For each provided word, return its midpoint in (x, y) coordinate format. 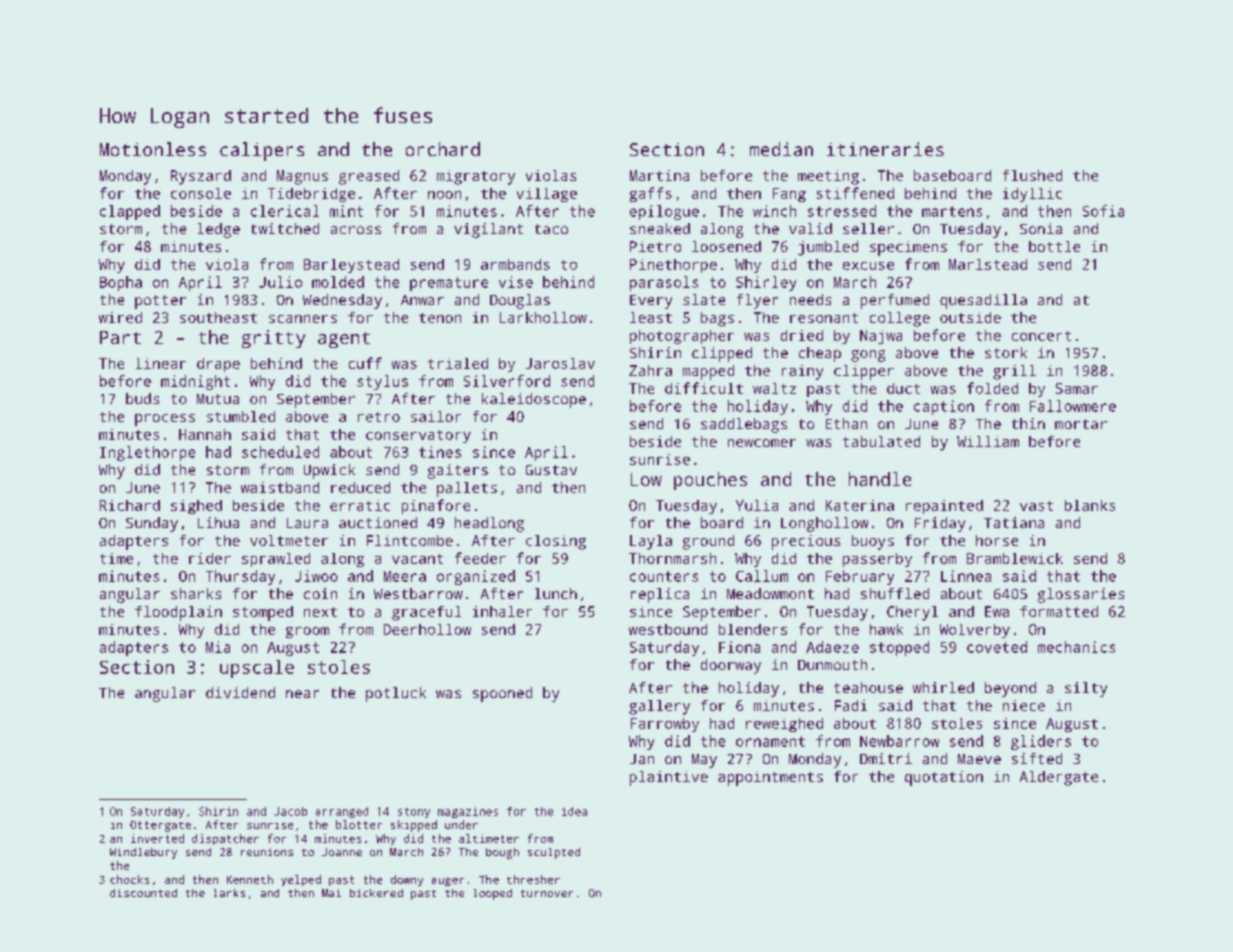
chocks (129, 879)
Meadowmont (770, 593)
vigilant (488, 230)
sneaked (660, 228)
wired (120, 317)
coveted (997, 647)
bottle (1054, 246)
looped (493, 894)
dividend (240, 692)
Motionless (153, 149)
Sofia (1103, 211)
